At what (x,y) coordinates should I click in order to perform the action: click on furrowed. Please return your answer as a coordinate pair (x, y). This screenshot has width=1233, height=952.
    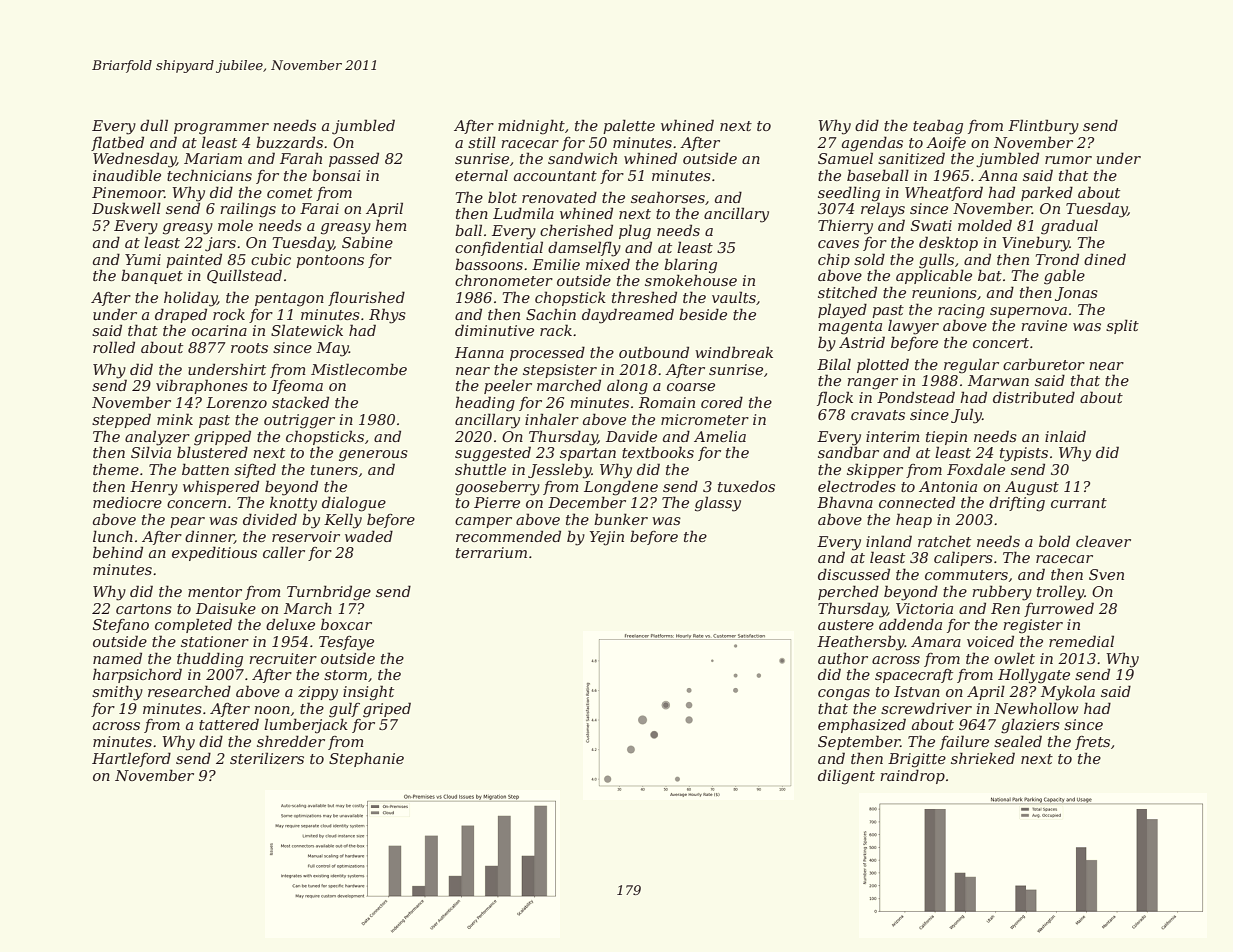
    Looking at the image, I should click on (1059, 609).
